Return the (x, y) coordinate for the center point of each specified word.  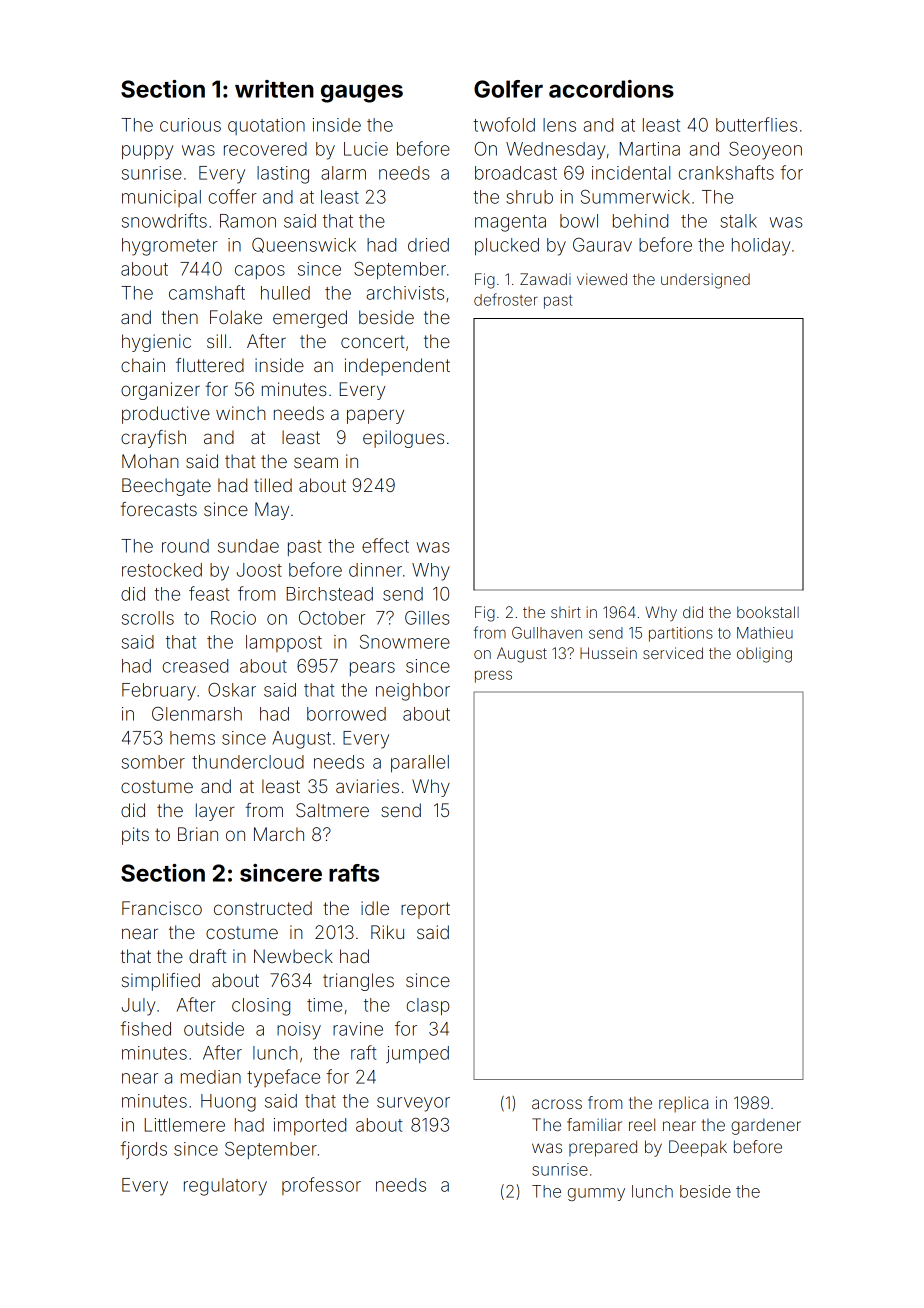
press (493, 676)
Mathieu (765, 633)
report (425, 910)
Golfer (508, 89)
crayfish (153, 439)
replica (683, 1104)
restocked (162, 570)
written (274, 89)
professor (321, 1186)
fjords (143, 1150)
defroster (506, 299)
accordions (611, 89)
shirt (566, 612)
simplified (161, 982)
